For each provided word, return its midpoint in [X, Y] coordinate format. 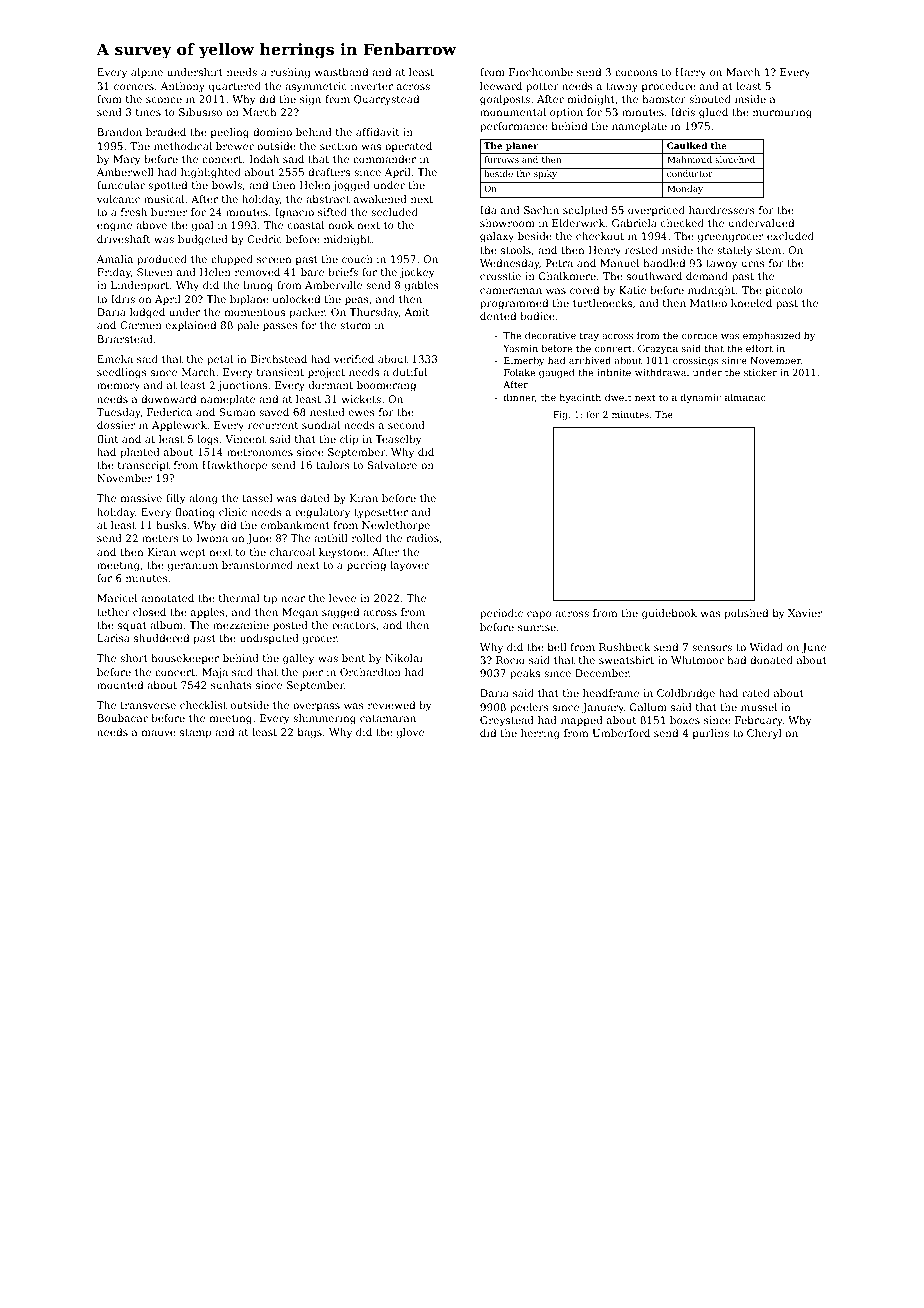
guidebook [669, 614]
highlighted [211, 173]
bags [310, 733]
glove [410, 733]
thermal [239, 598]
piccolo [784, 291]
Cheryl [764, 734]
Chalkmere [567, 276]
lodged [147, 313]
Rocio [510, 660]
